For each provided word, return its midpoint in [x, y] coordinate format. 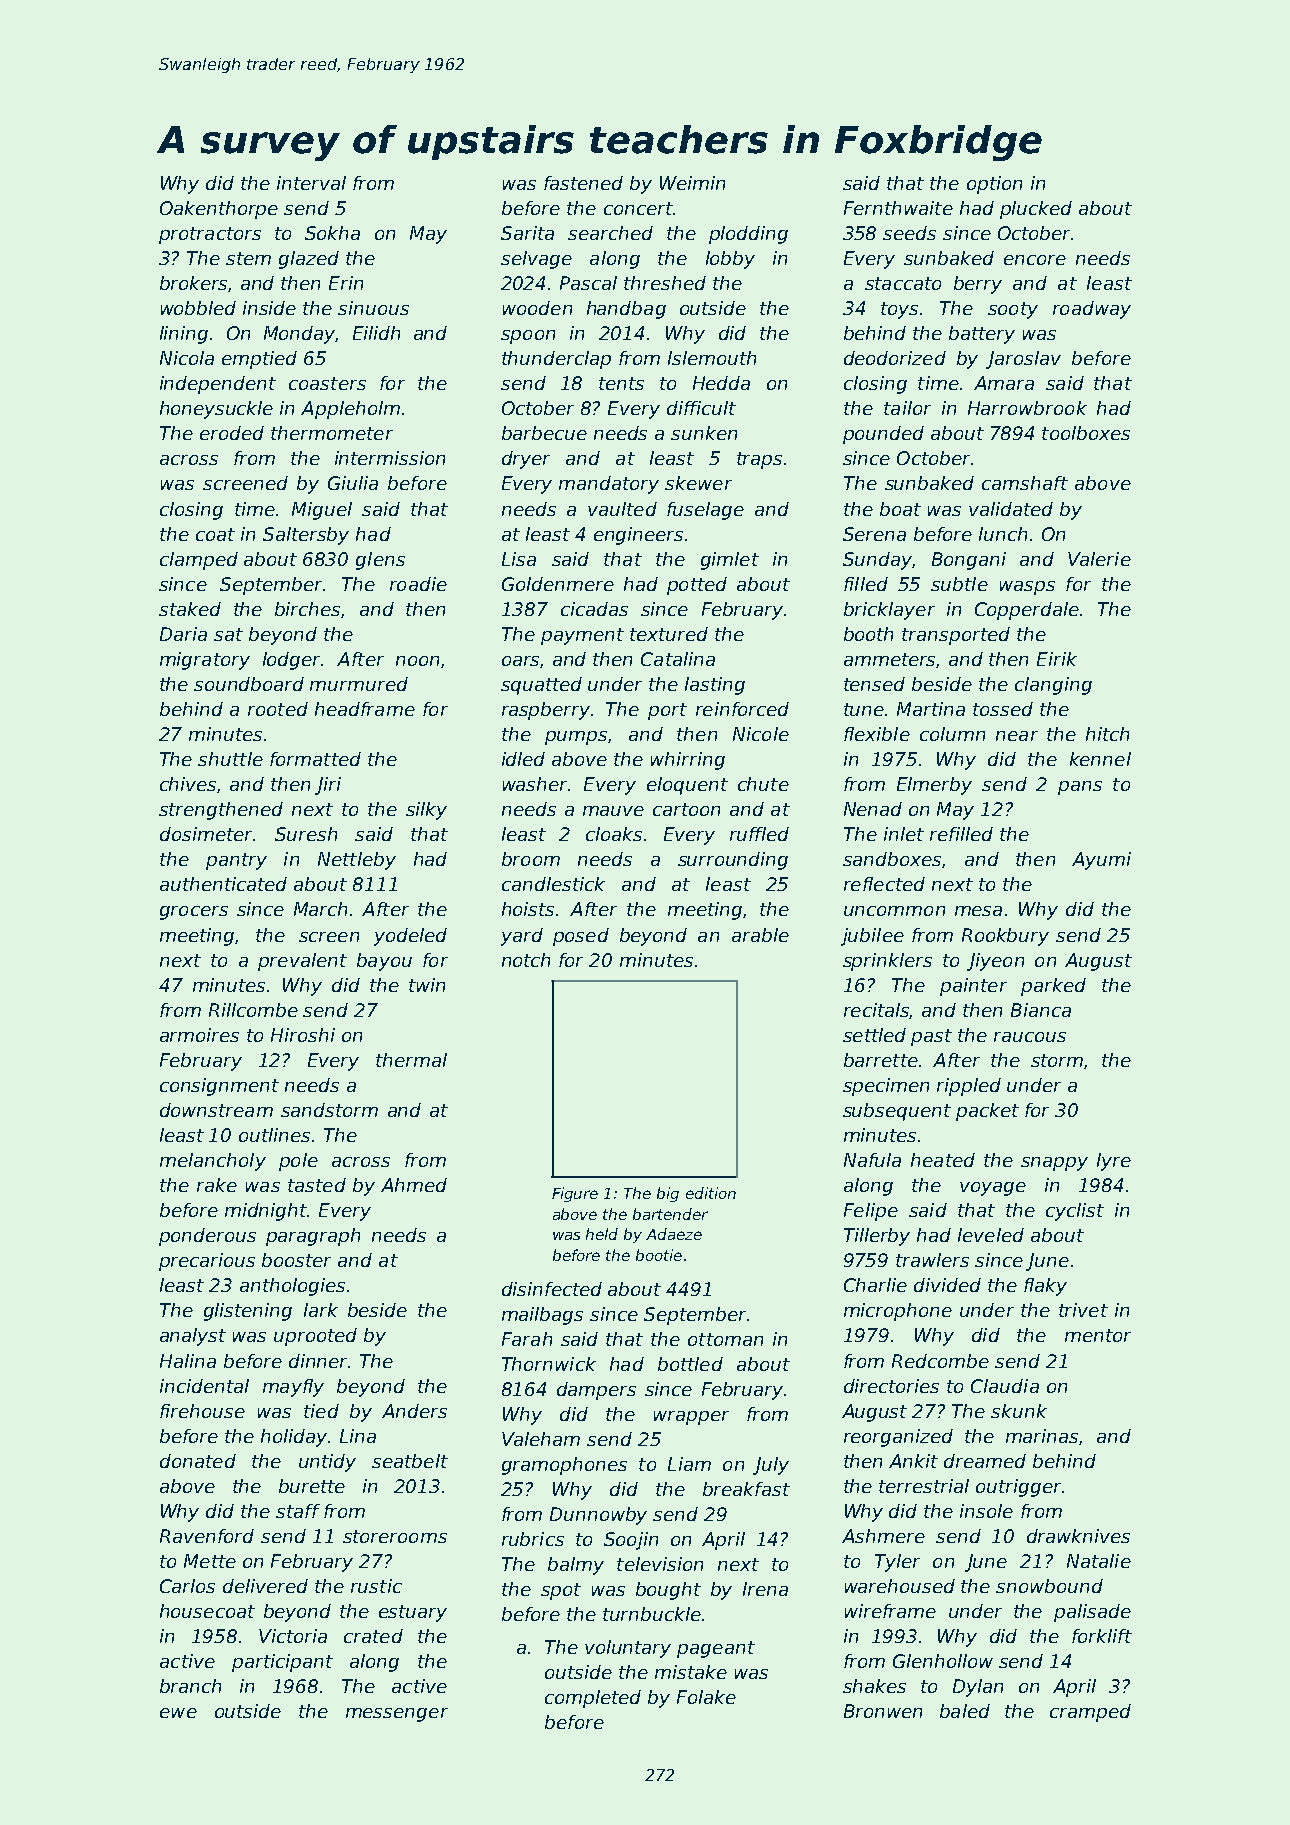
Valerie [1099, 559]
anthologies [292, 1287]
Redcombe [940, 1361]
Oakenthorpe [219, 210]
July [771, 1466]
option [994, 185]
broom [531, 859]
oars [521, 662]
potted [697, 586]
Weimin [692, 183]
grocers [194, 913]
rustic [376, 1586]
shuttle [230, 759]
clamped [199, 561]
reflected [884, 884]
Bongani [969, 561]
